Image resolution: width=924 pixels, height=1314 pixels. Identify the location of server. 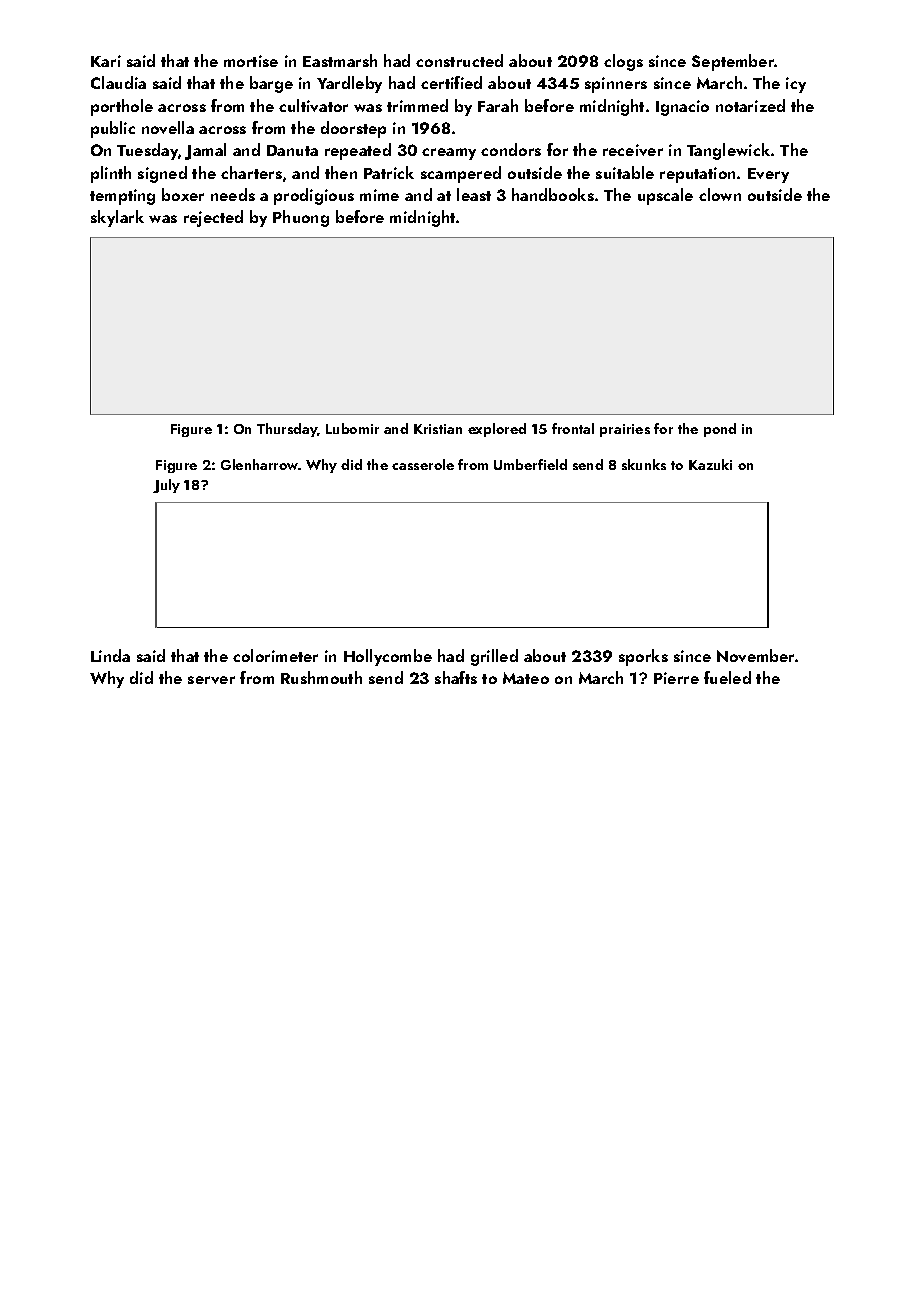
(211, 680).
